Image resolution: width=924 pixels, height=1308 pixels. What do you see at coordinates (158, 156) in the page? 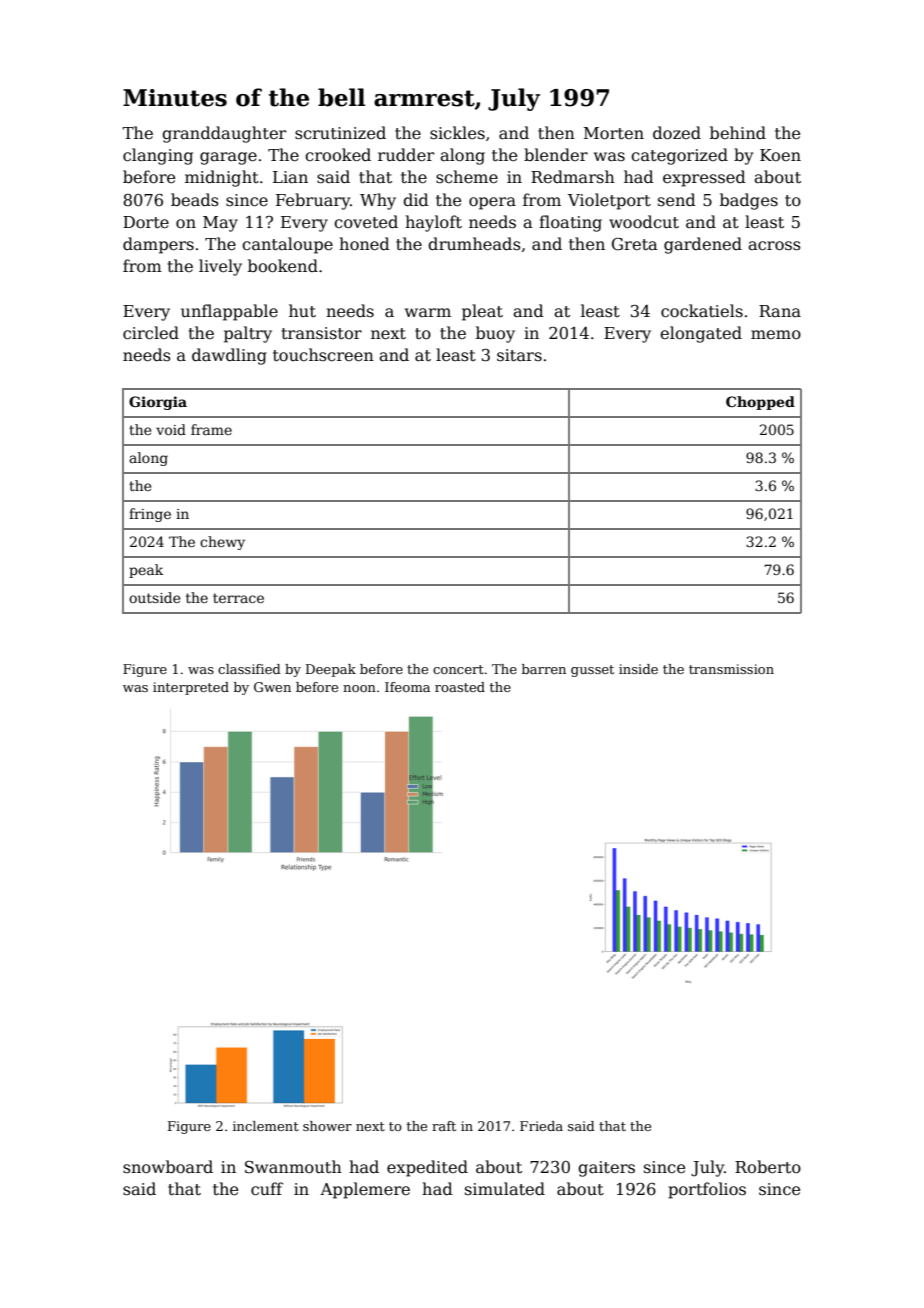
I see `clanging` at bounding box center [158, 156].
